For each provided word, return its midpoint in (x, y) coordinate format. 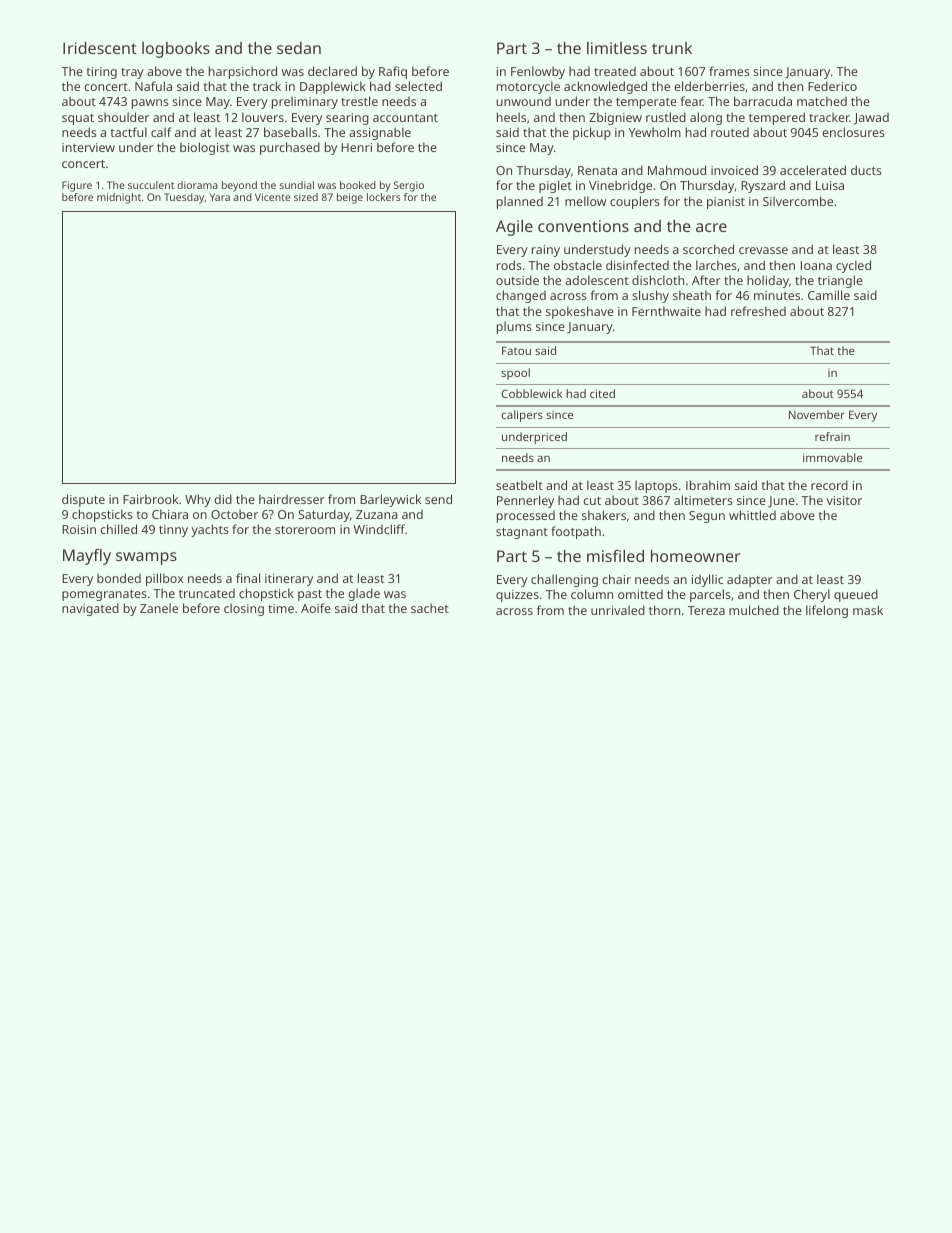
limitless (617, 48)
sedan (299, 48)
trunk (672, 48)
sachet (430, 608)
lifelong (827, 611)
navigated (90, 609)
